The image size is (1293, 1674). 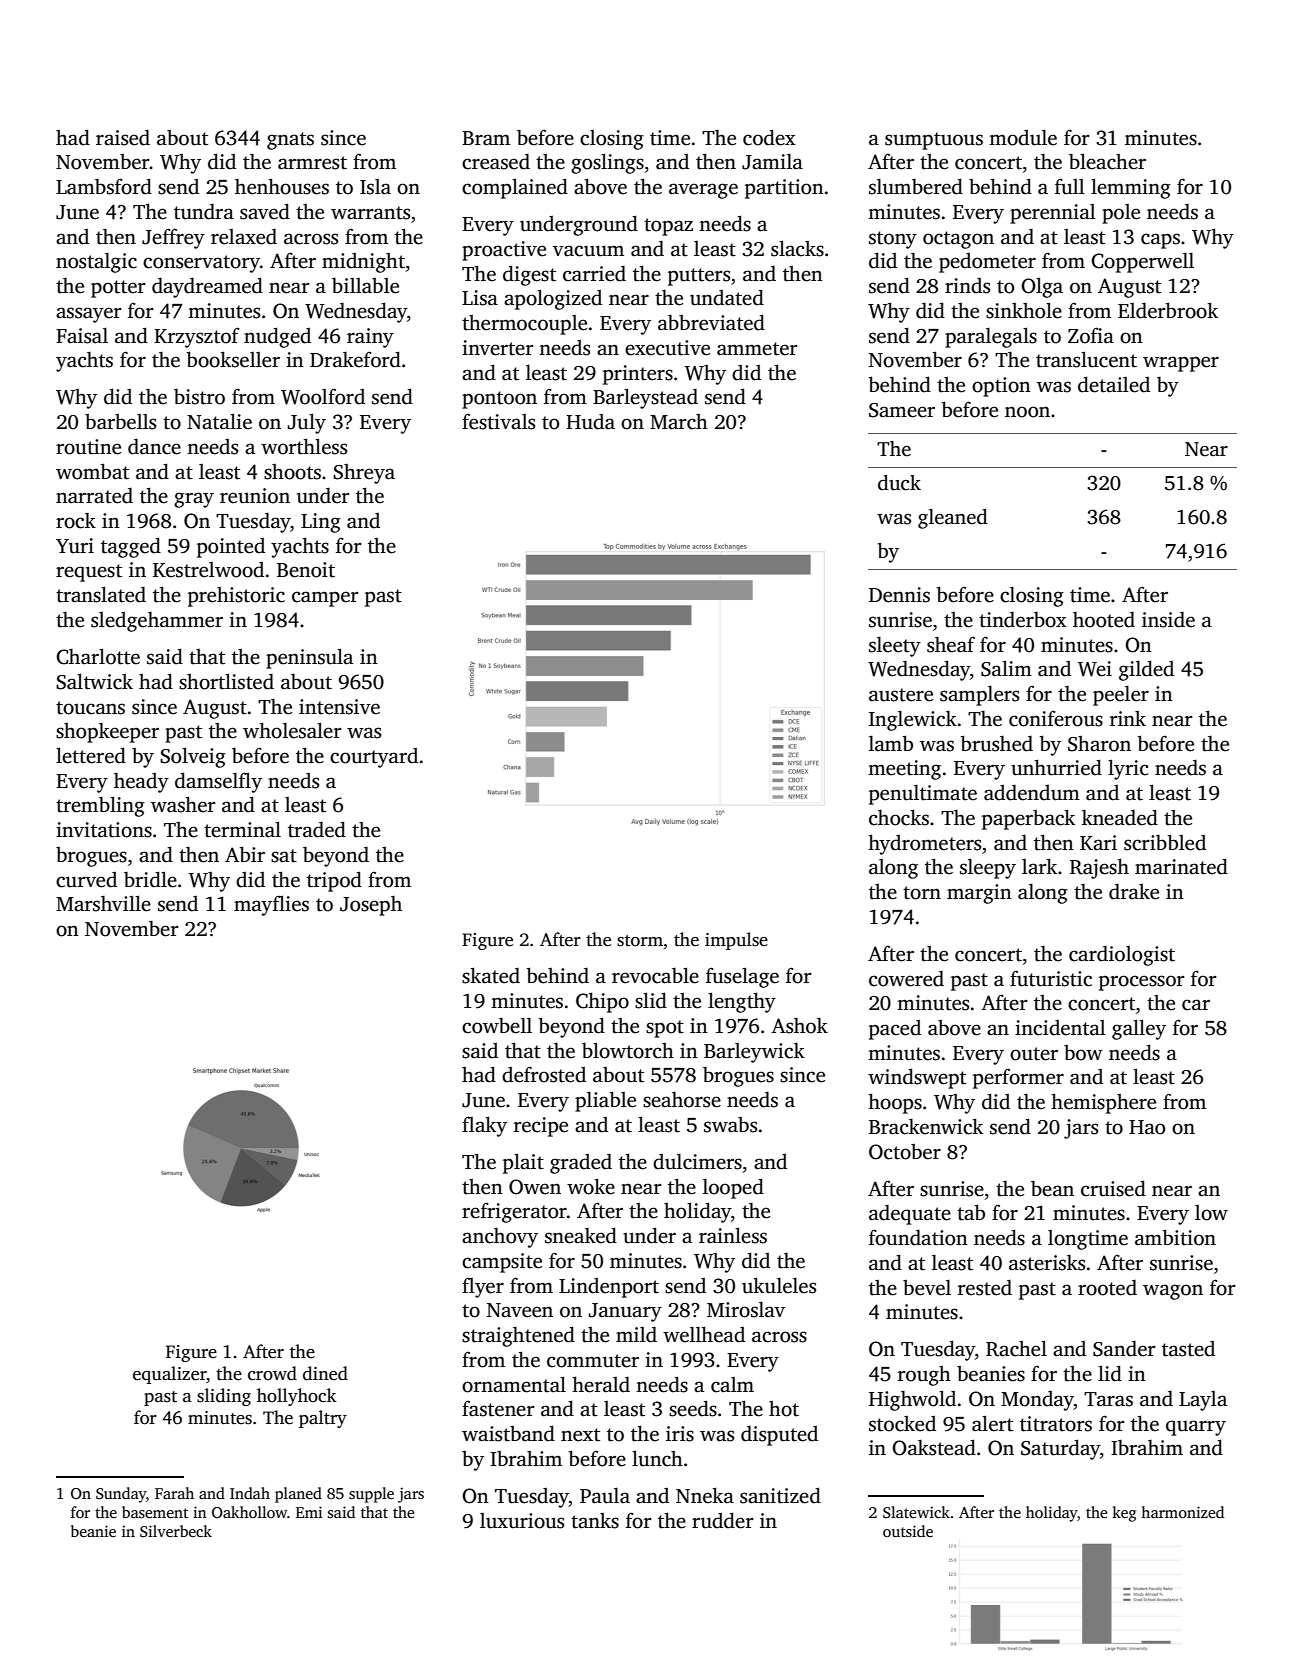 What do you see at coordinates (82, 335) in the document?
I see `Faisal` at bounding box center [82, 335].
